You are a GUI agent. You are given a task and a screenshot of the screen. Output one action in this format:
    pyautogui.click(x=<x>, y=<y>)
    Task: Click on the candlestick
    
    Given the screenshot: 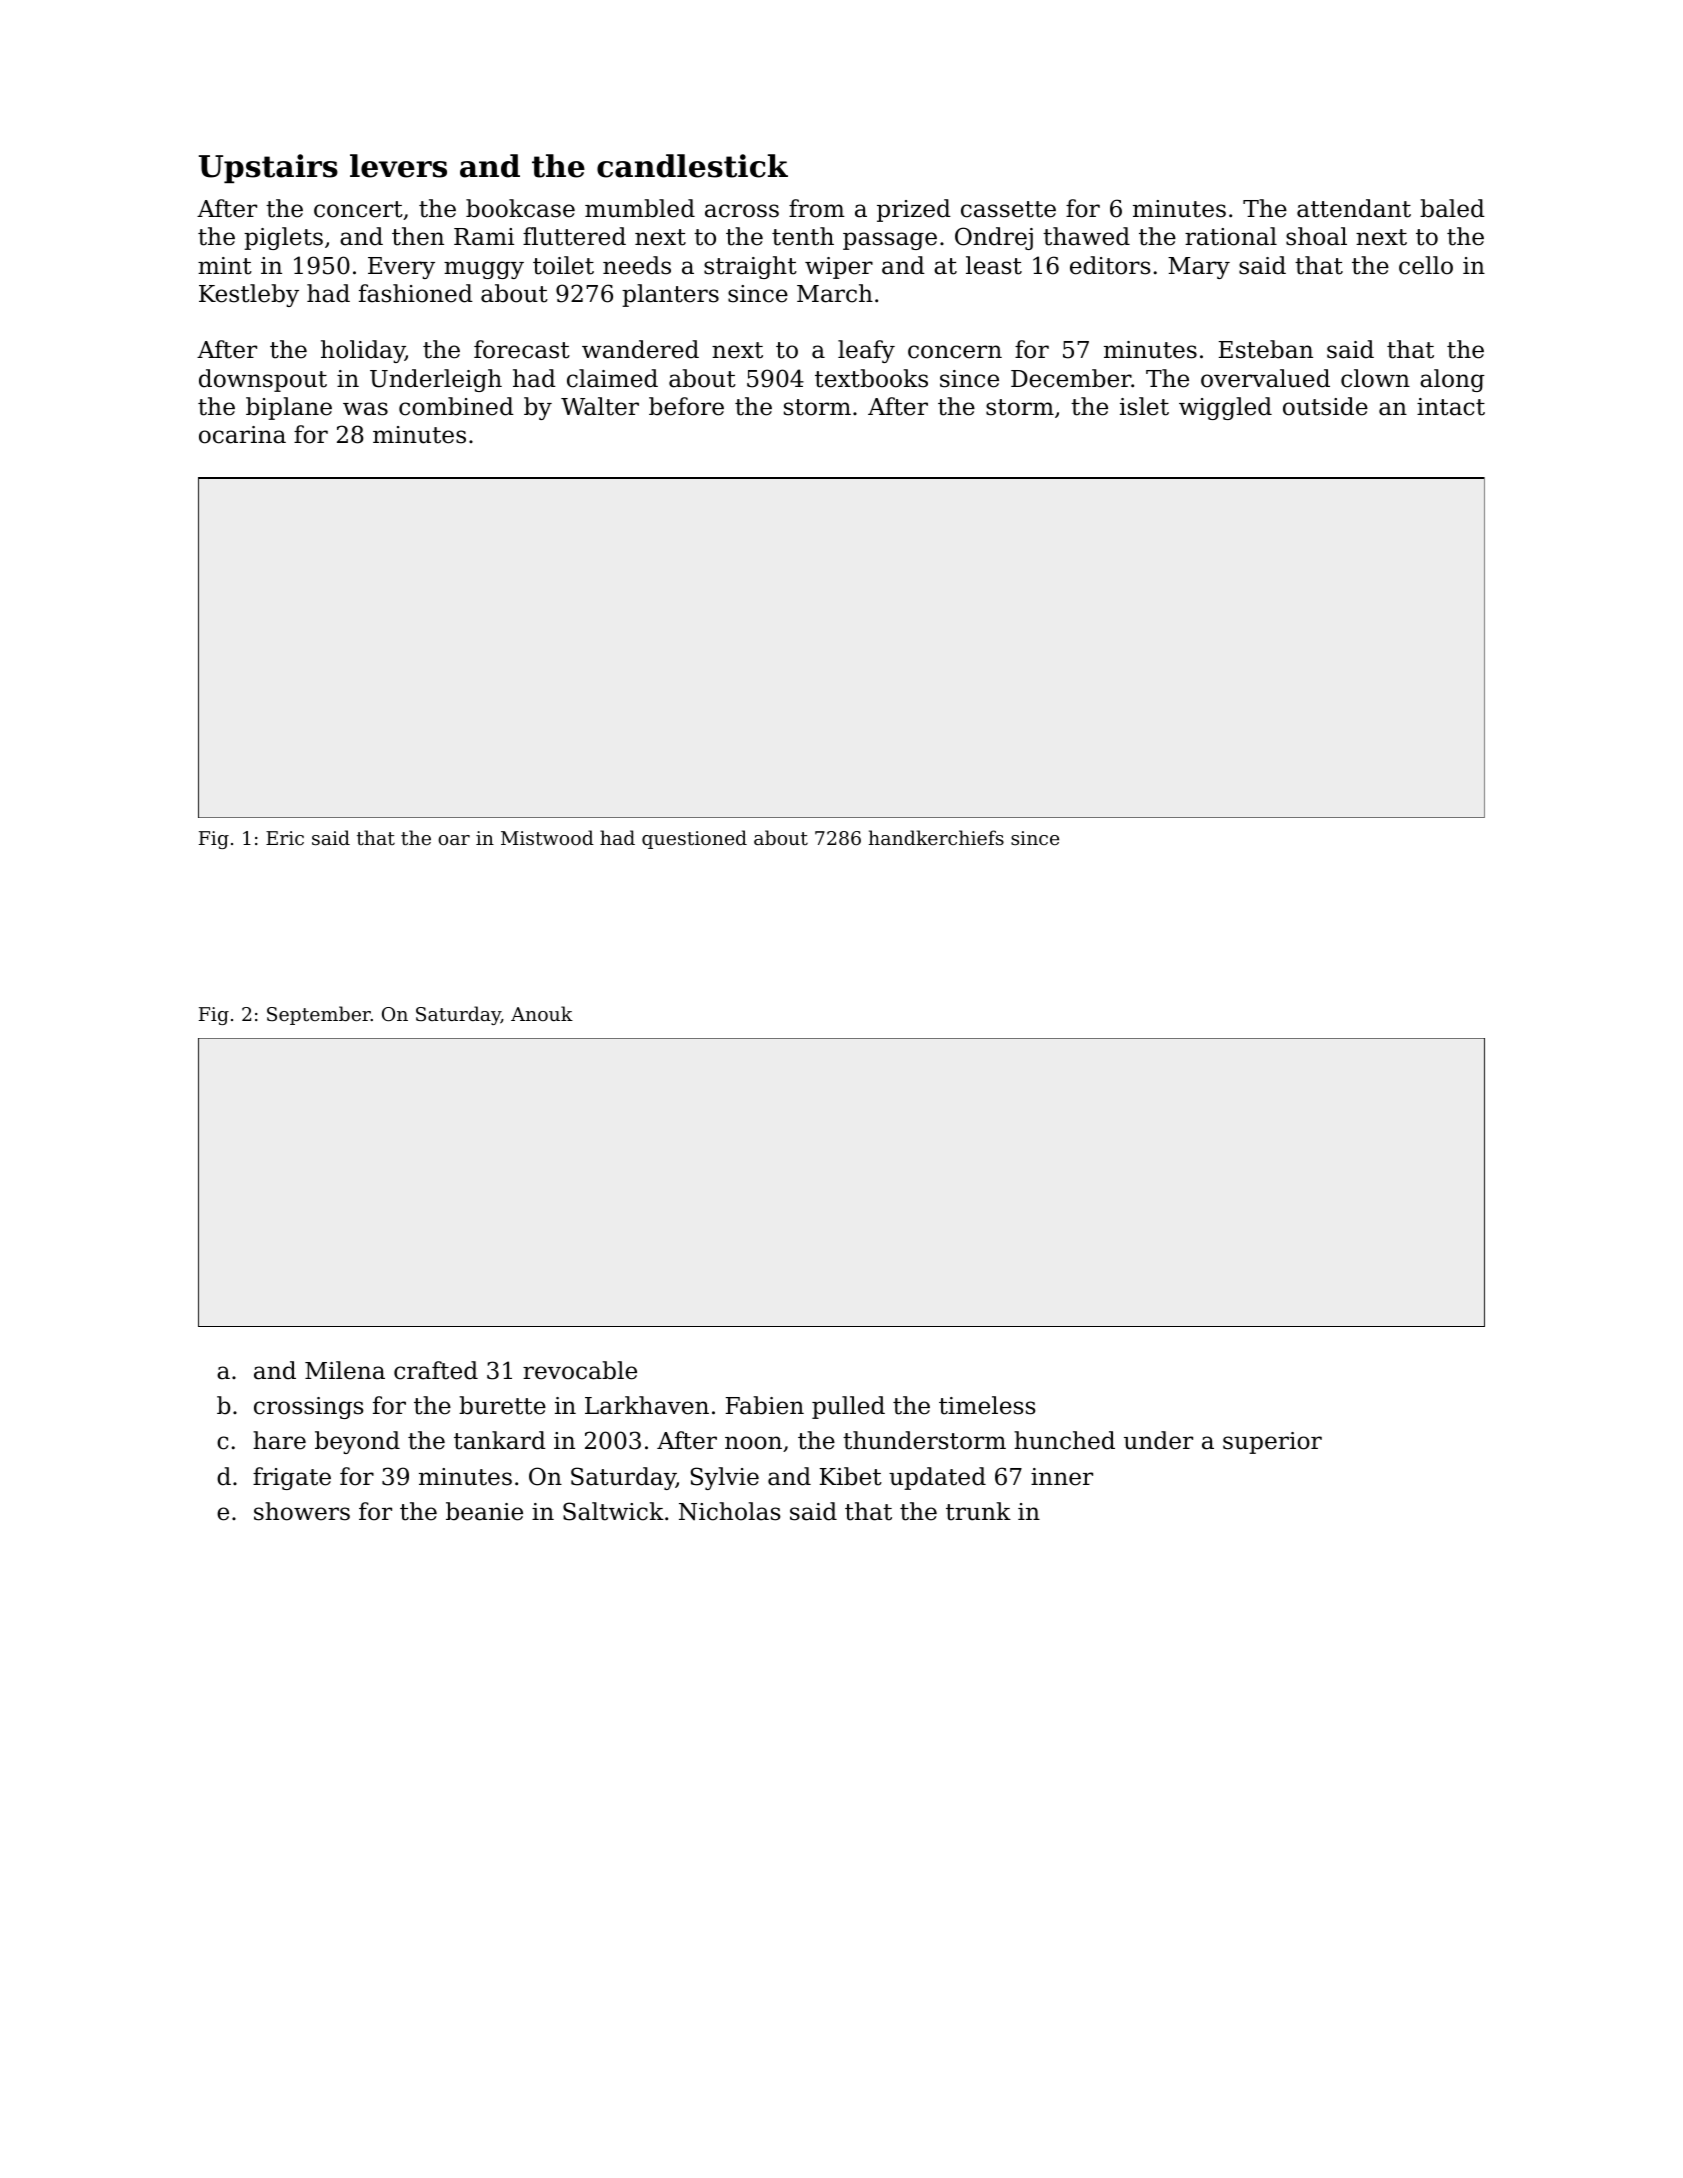 What is the action you would take?
    pyautogui.click(x=692, y=166)
